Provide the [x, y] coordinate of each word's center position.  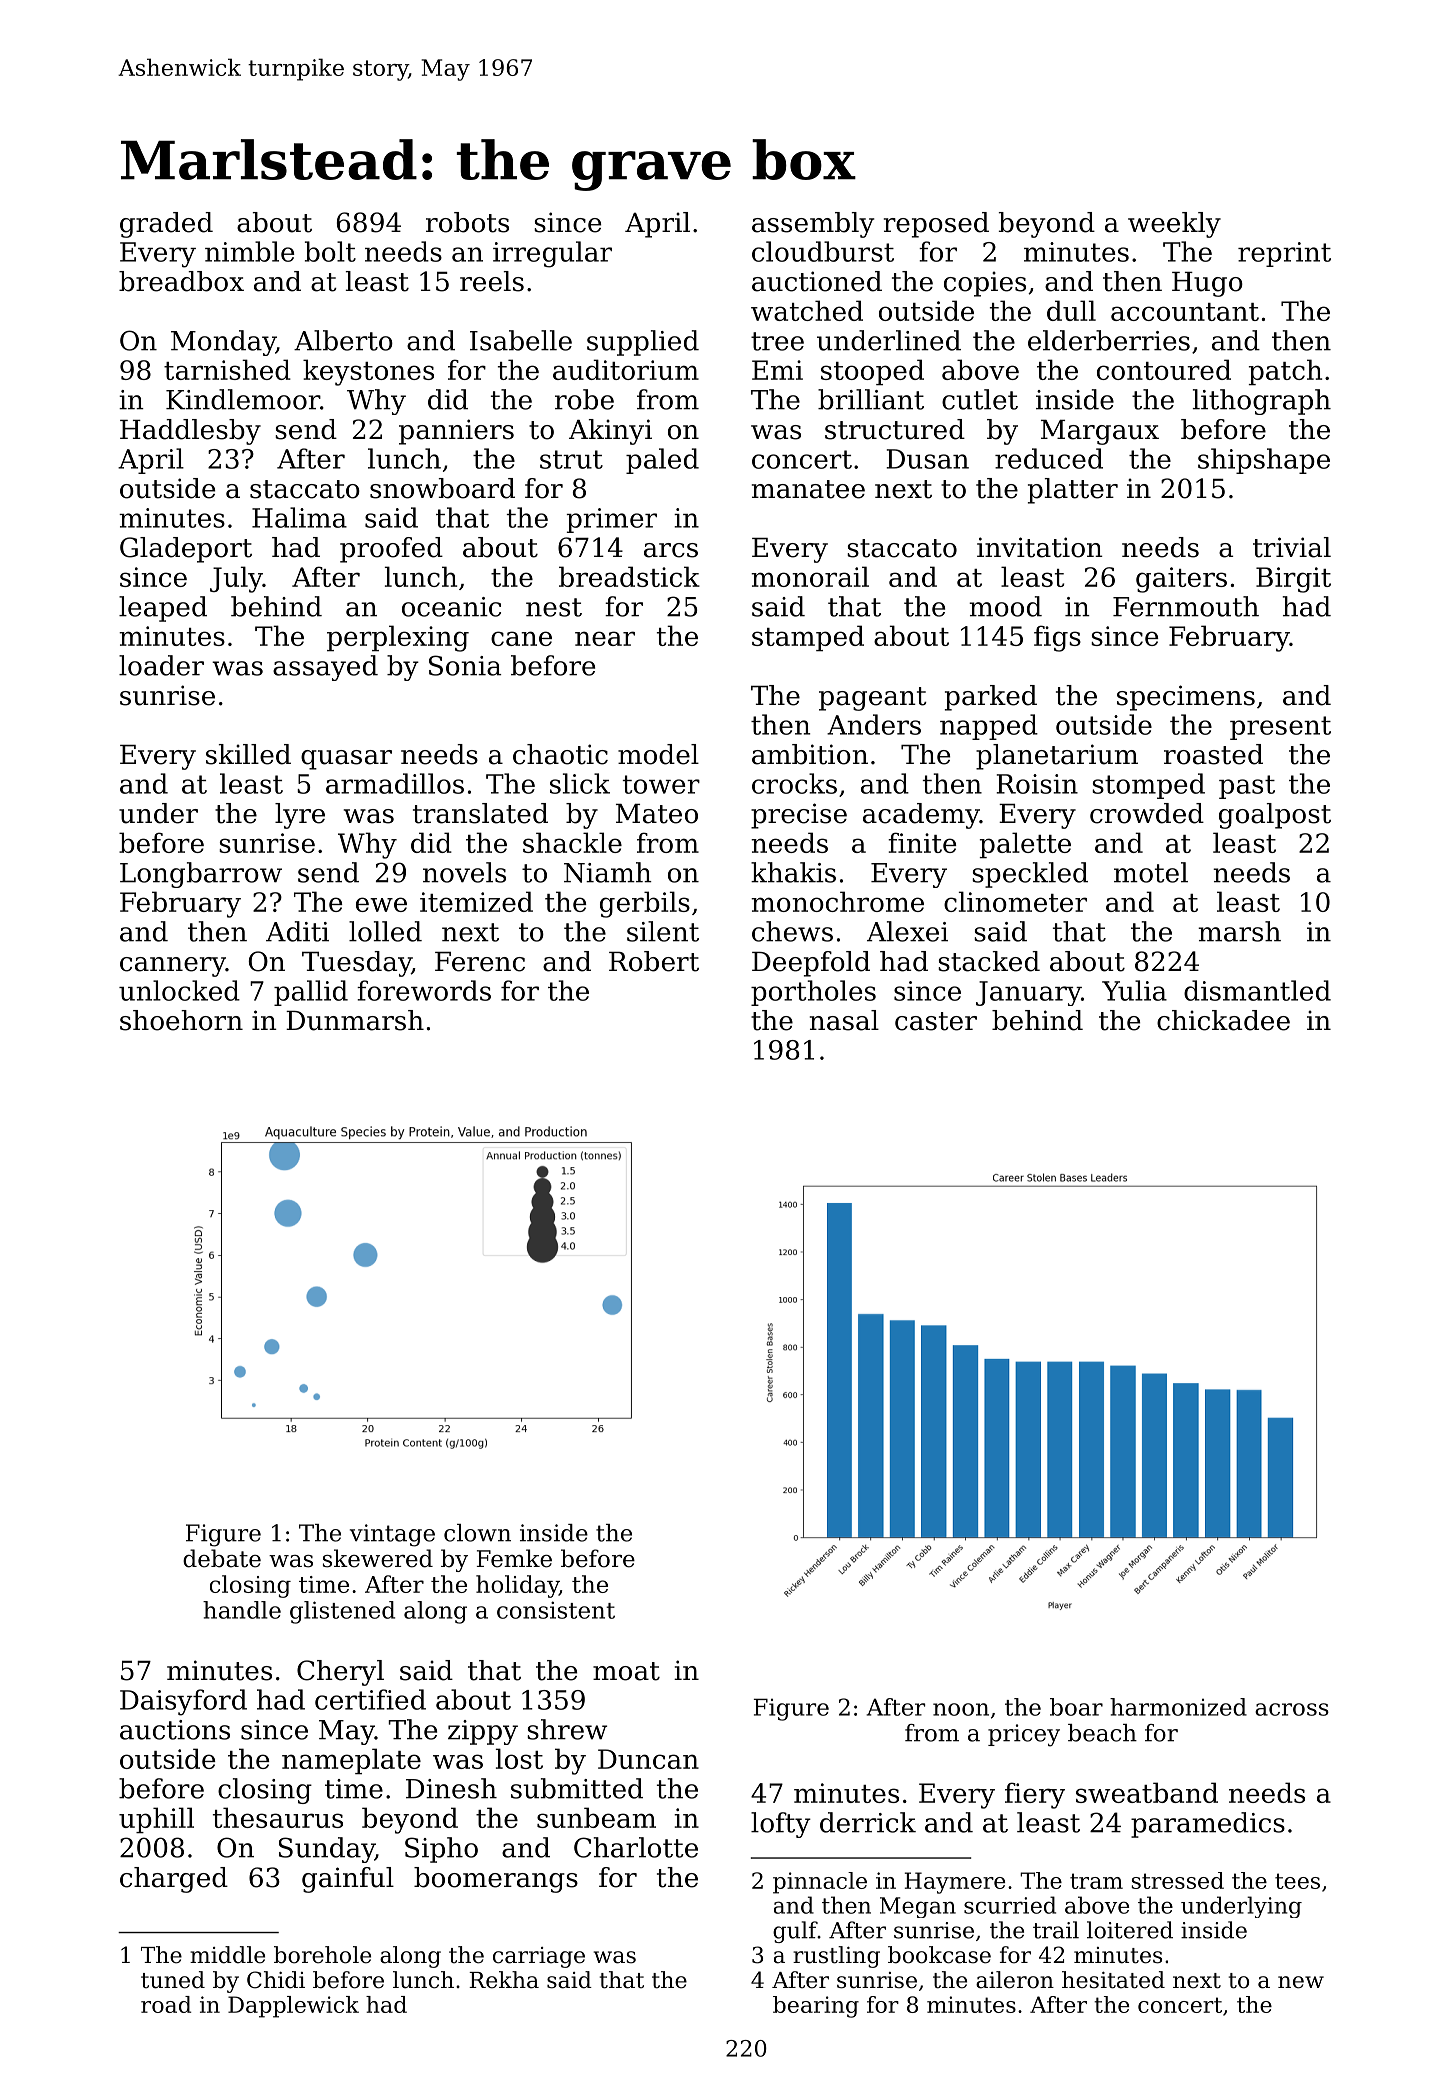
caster [936, 1021]
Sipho [441, 1850]
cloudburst [823, 251]
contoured [1164, 369]
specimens [1186, 698]
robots [467, 222]
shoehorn [181, 1020]
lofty [781, 1825]
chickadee [1223, 1020]
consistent [556, 1610]
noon [961, 1709]
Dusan [927, 459]
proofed [391, 550]
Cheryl [340, 1673]
